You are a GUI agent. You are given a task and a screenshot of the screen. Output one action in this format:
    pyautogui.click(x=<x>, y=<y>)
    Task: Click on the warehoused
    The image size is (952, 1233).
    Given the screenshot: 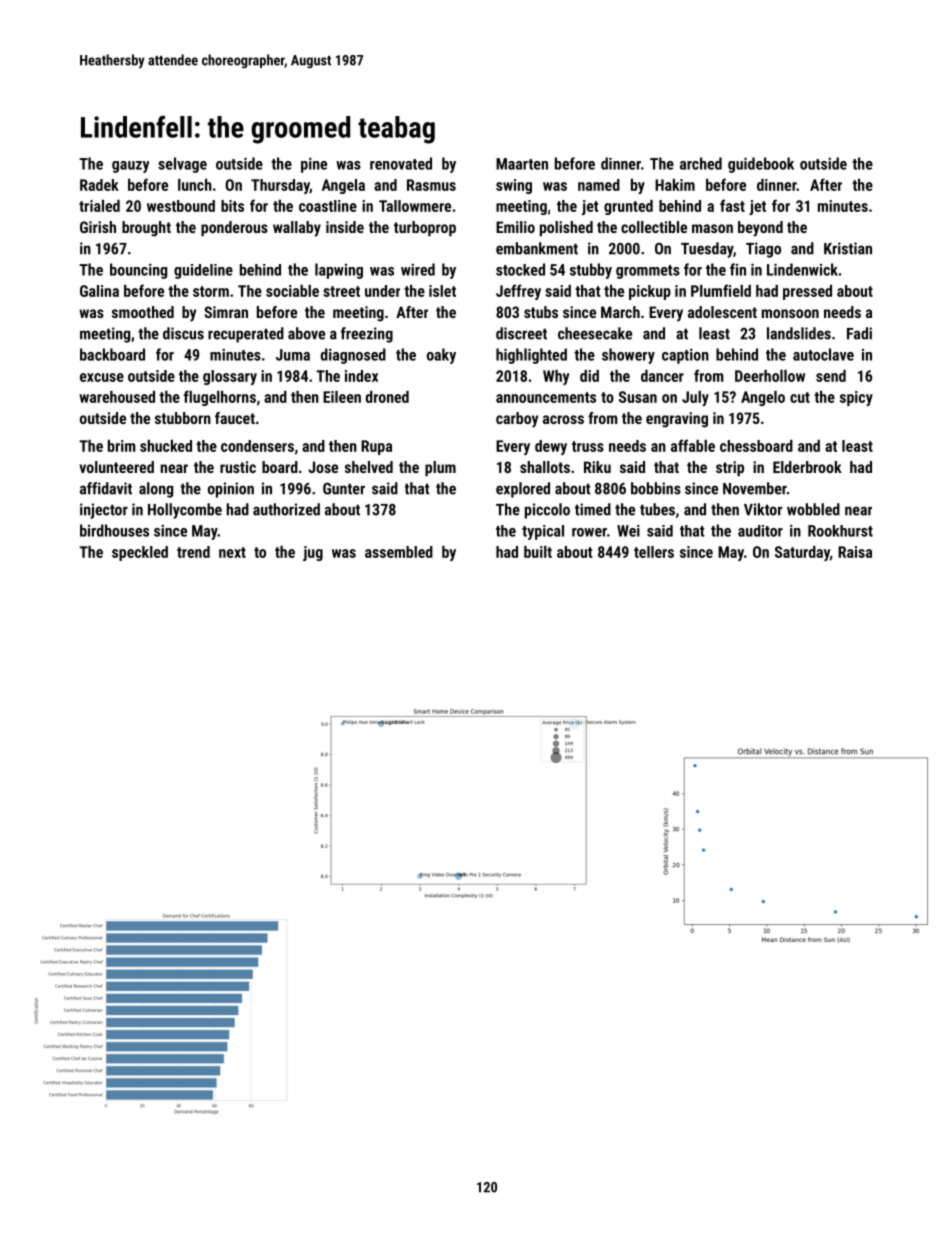 What is the action you would take?
    pyautogui.click(x=117, y=397)
